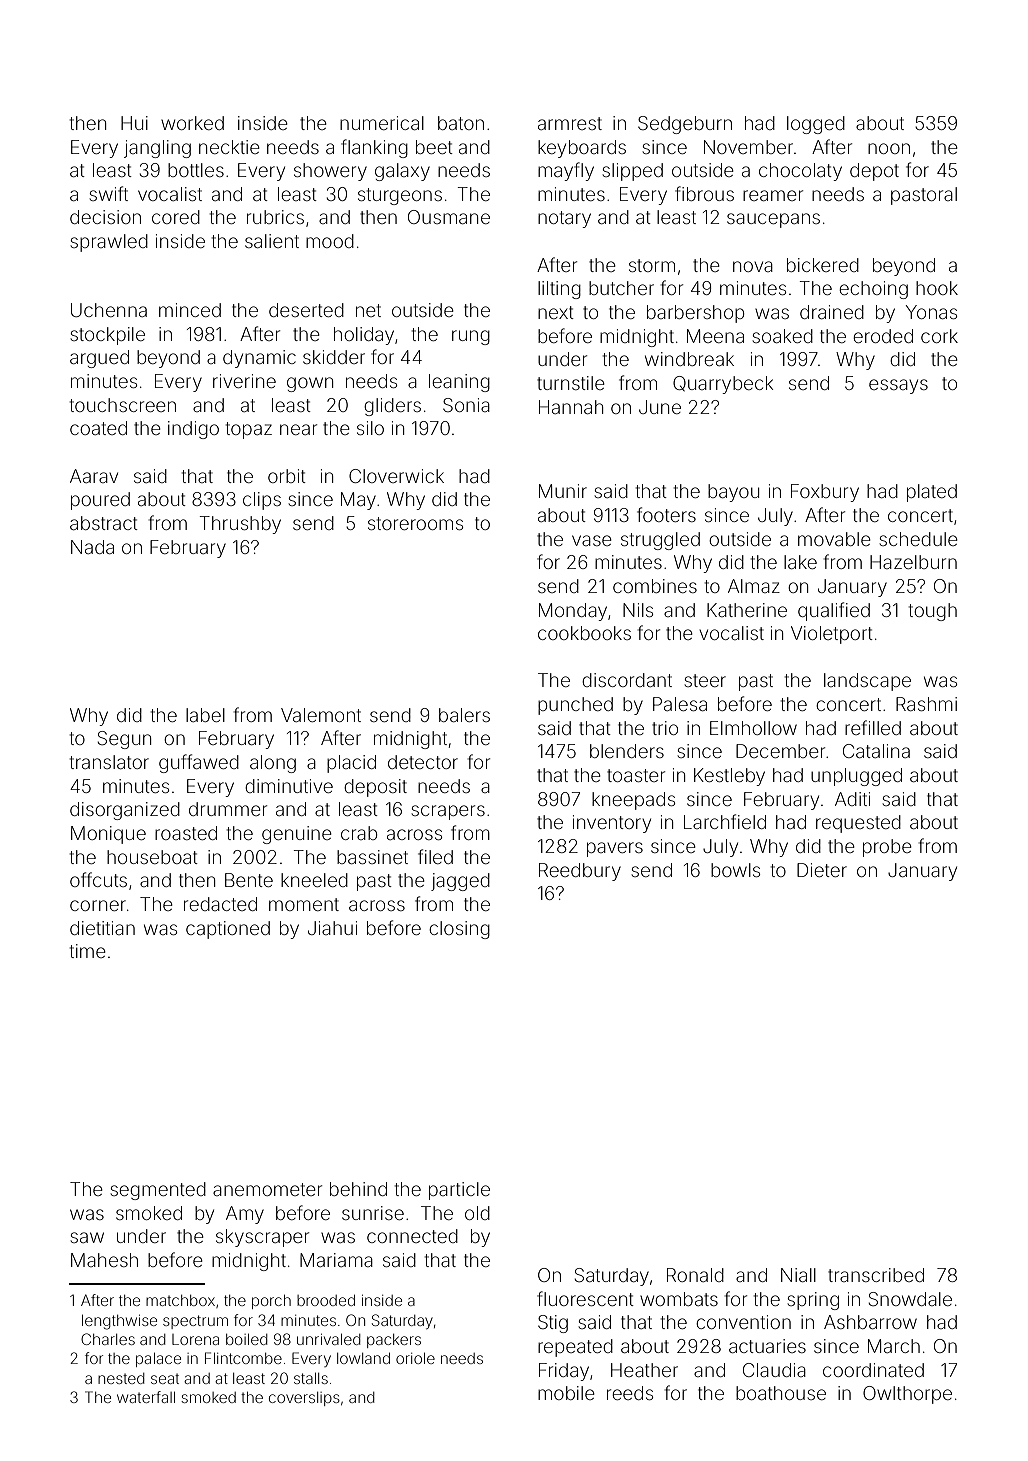 Image resolution: width=1028 pixels, height=1461 pixels. What do you see at coordinates (876, 1275) in the screenshot?
I see `transcribed` at bounding box center [876, 1275].
